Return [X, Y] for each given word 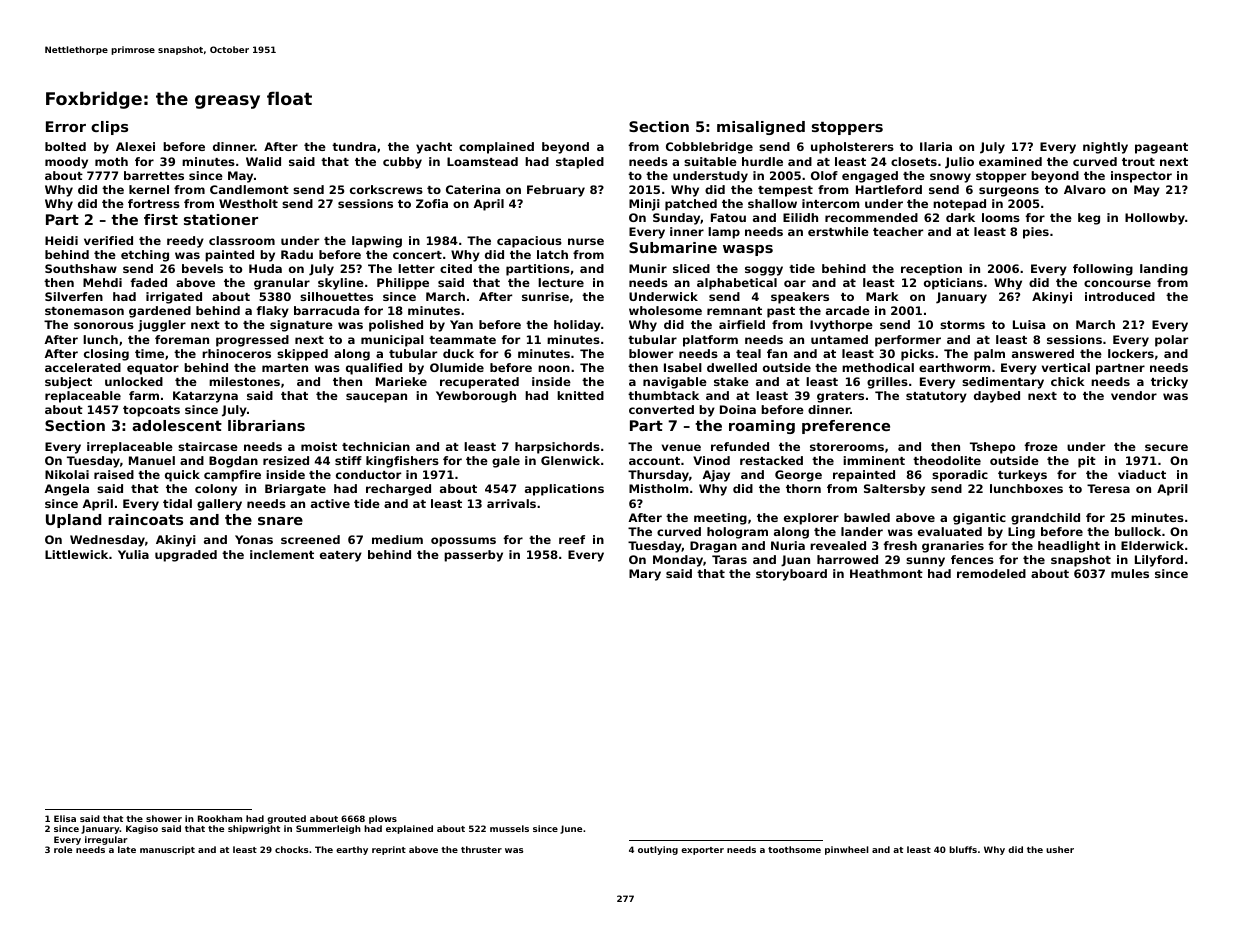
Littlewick [76, 554]
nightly [1105, 148]
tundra [354, 146]
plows [383, 819]
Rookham [220, 818]
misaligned [761, 128]
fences [972, 559]
